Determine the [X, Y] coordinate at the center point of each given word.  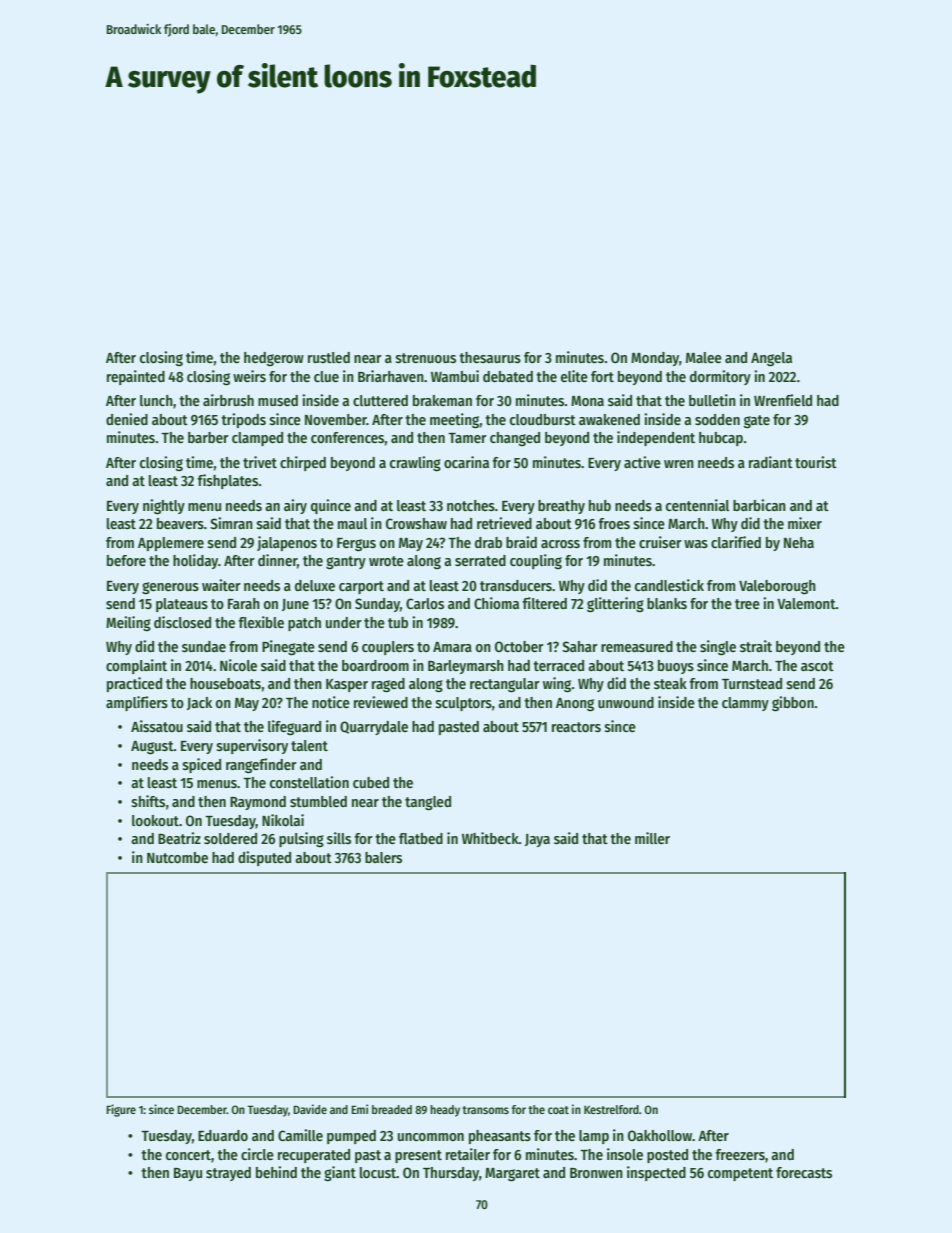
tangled [428, 803]
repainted [136, 377]
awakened [609, 419]
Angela [771, 359]
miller [652, 838]
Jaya [537, 840]
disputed [264, 858]
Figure [121, 1110]
